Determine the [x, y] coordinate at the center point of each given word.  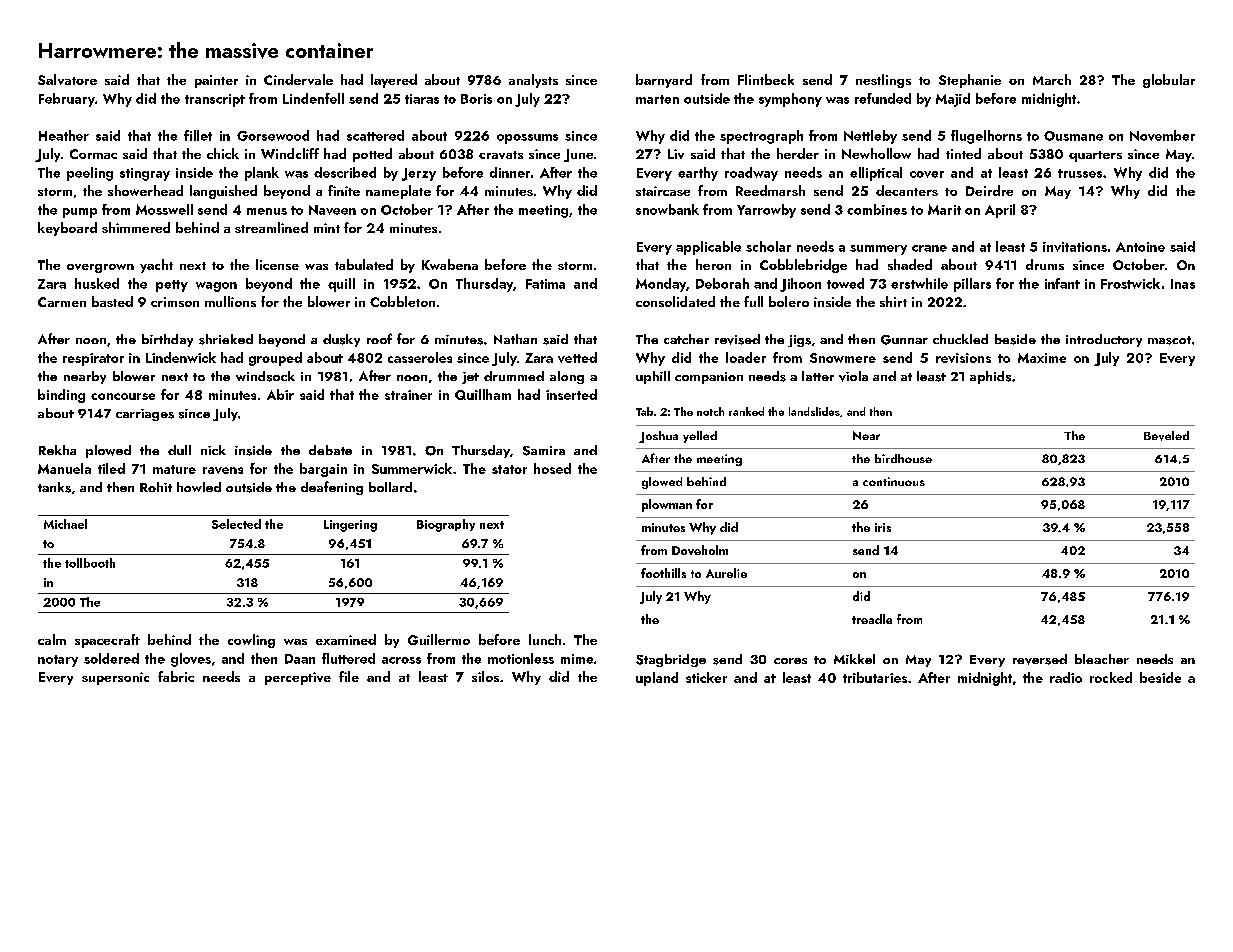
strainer [408, 395]
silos [485, 676]
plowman [667, 505]
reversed [1040, 659]
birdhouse [903, 458]
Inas [1183, 284]
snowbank [667, 209]
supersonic [115, 678]
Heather [64, 135]
